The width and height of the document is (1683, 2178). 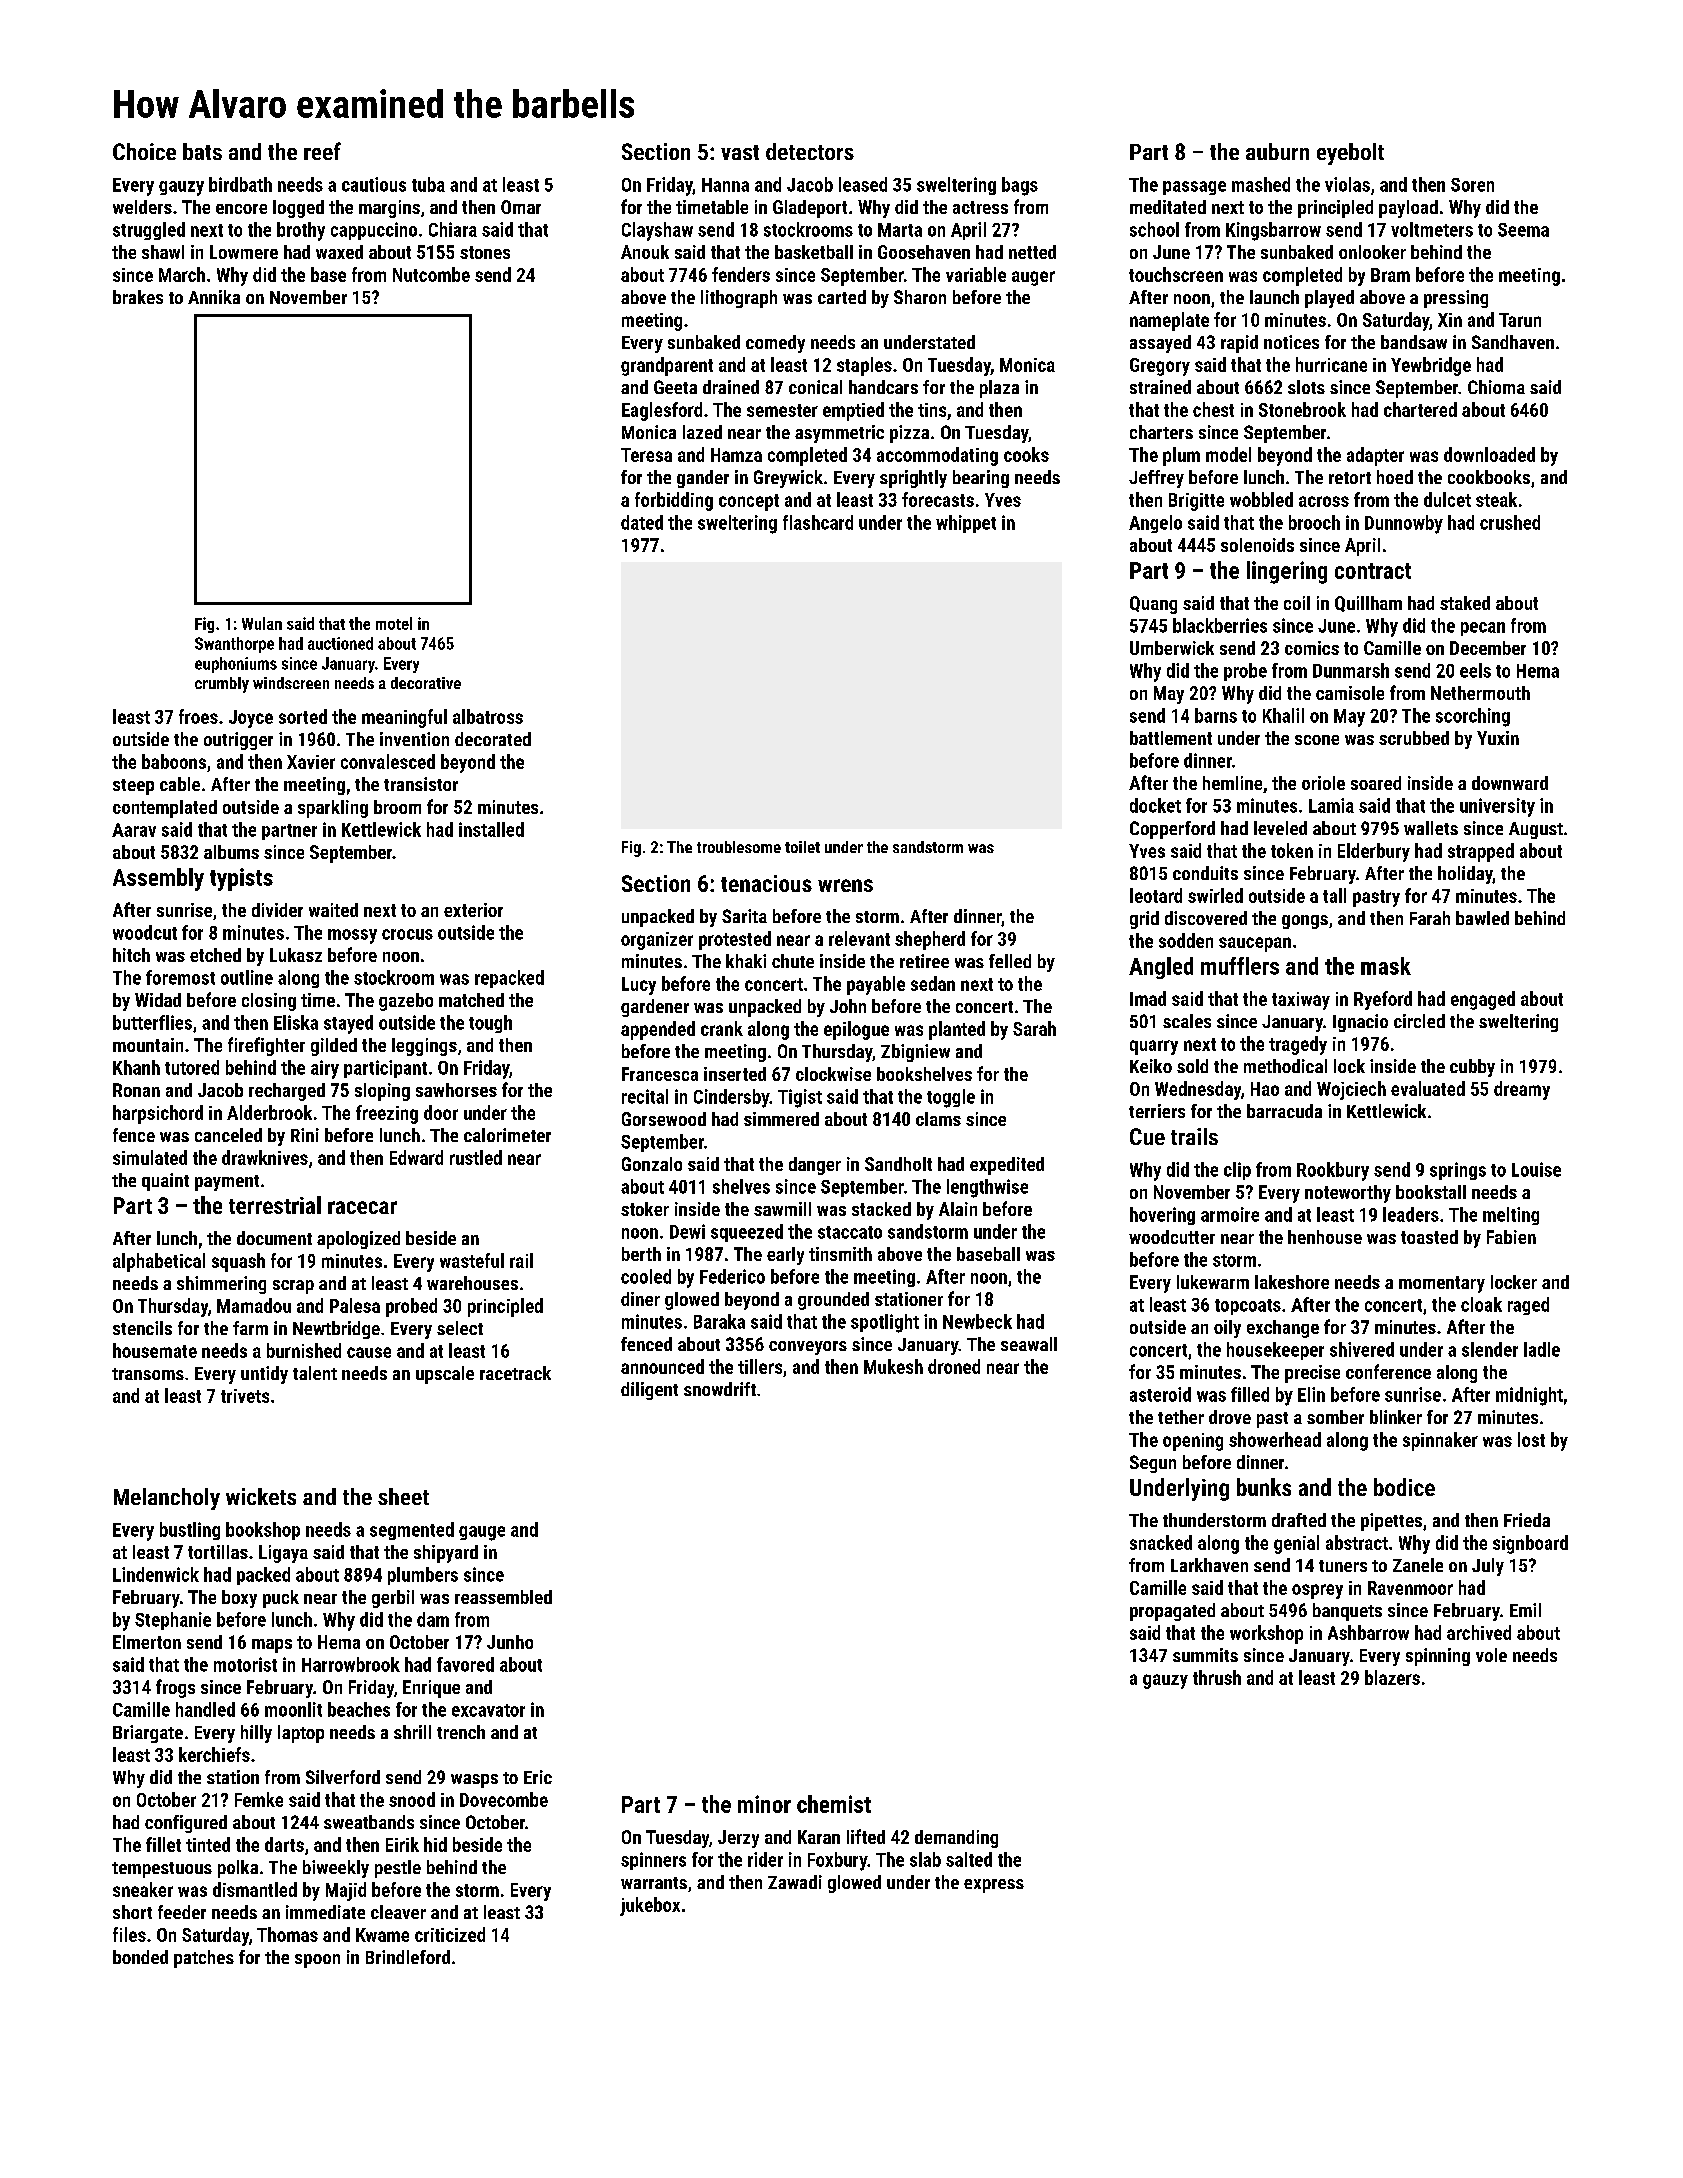 What do you see at coordinates (1522, 1090) in the document?
I see `dreamy` at bounding box center [1522, 1090].
